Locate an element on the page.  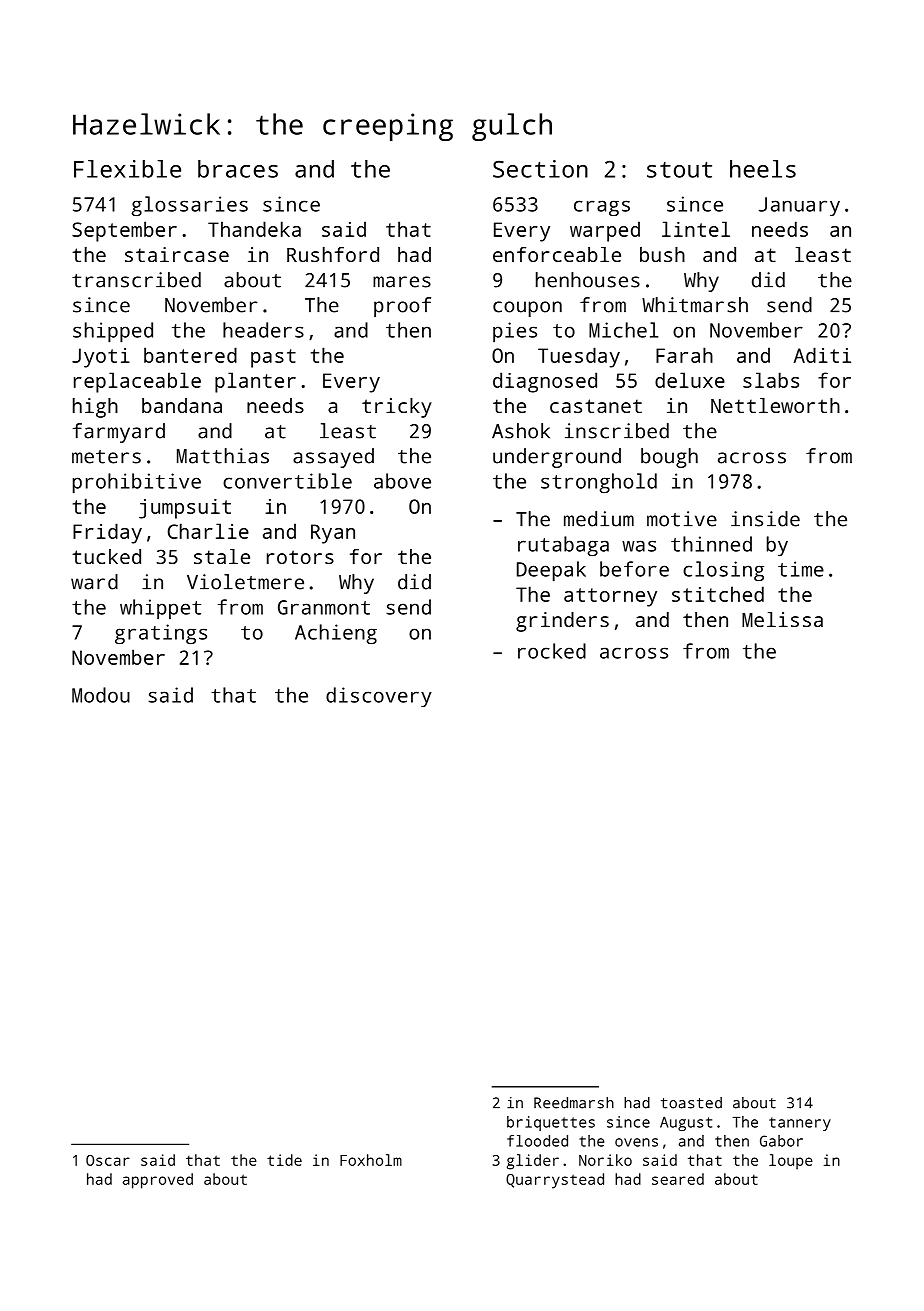
Section is located at coordinates (540, 169).
